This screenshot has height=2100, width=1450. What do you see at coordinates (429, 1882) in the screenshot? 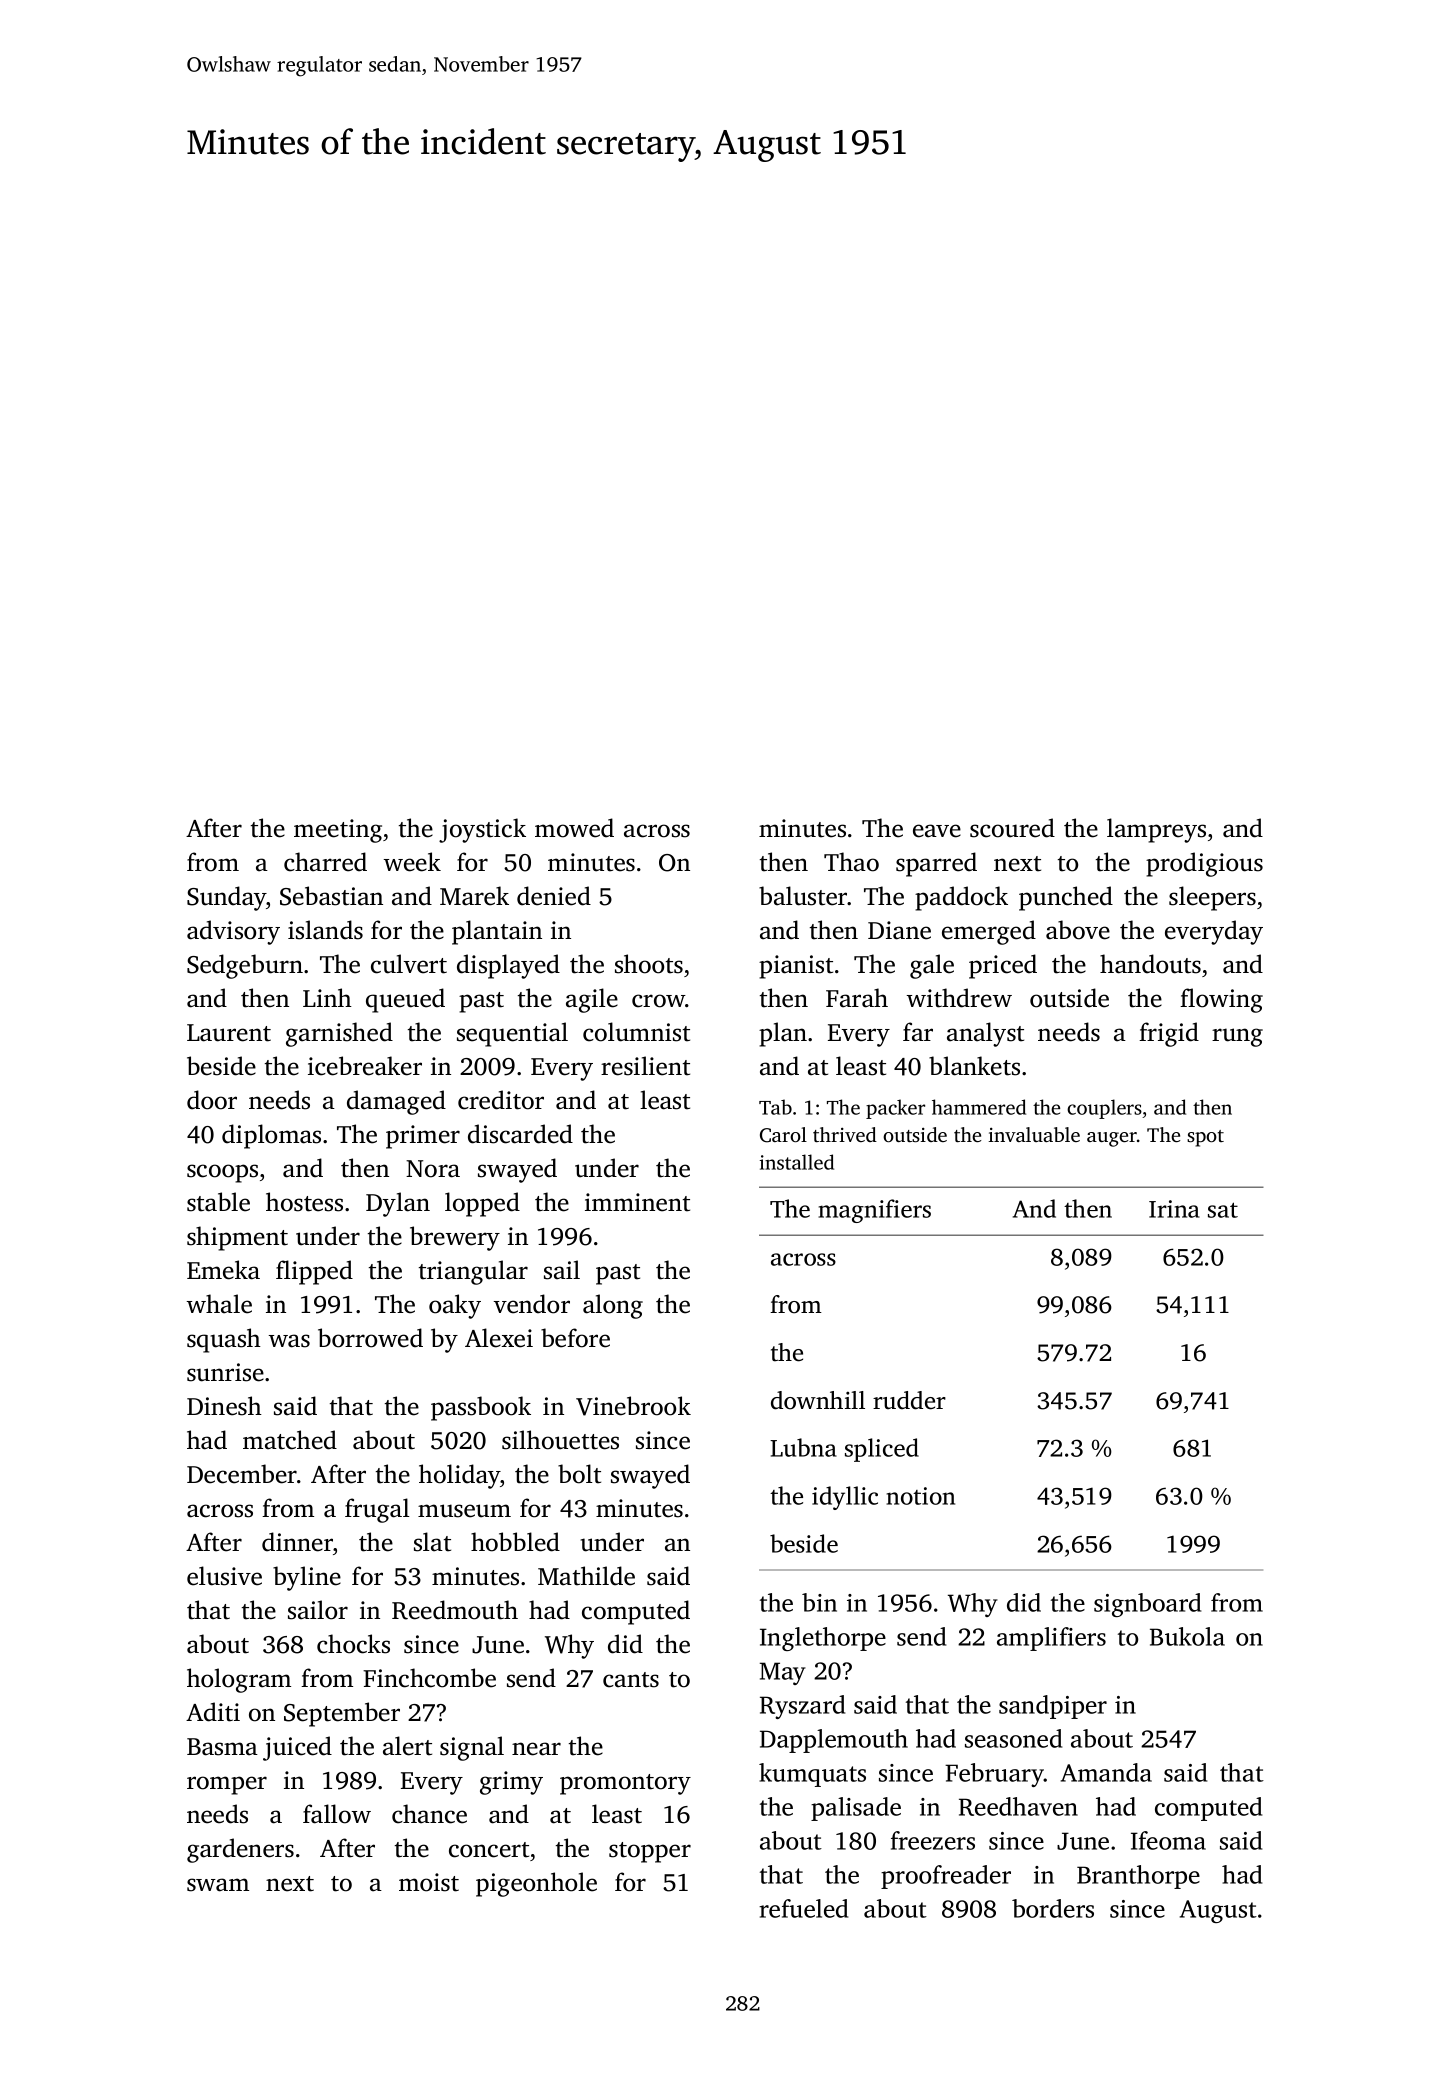
I see `moist` at bounding box center [429, 1882].
